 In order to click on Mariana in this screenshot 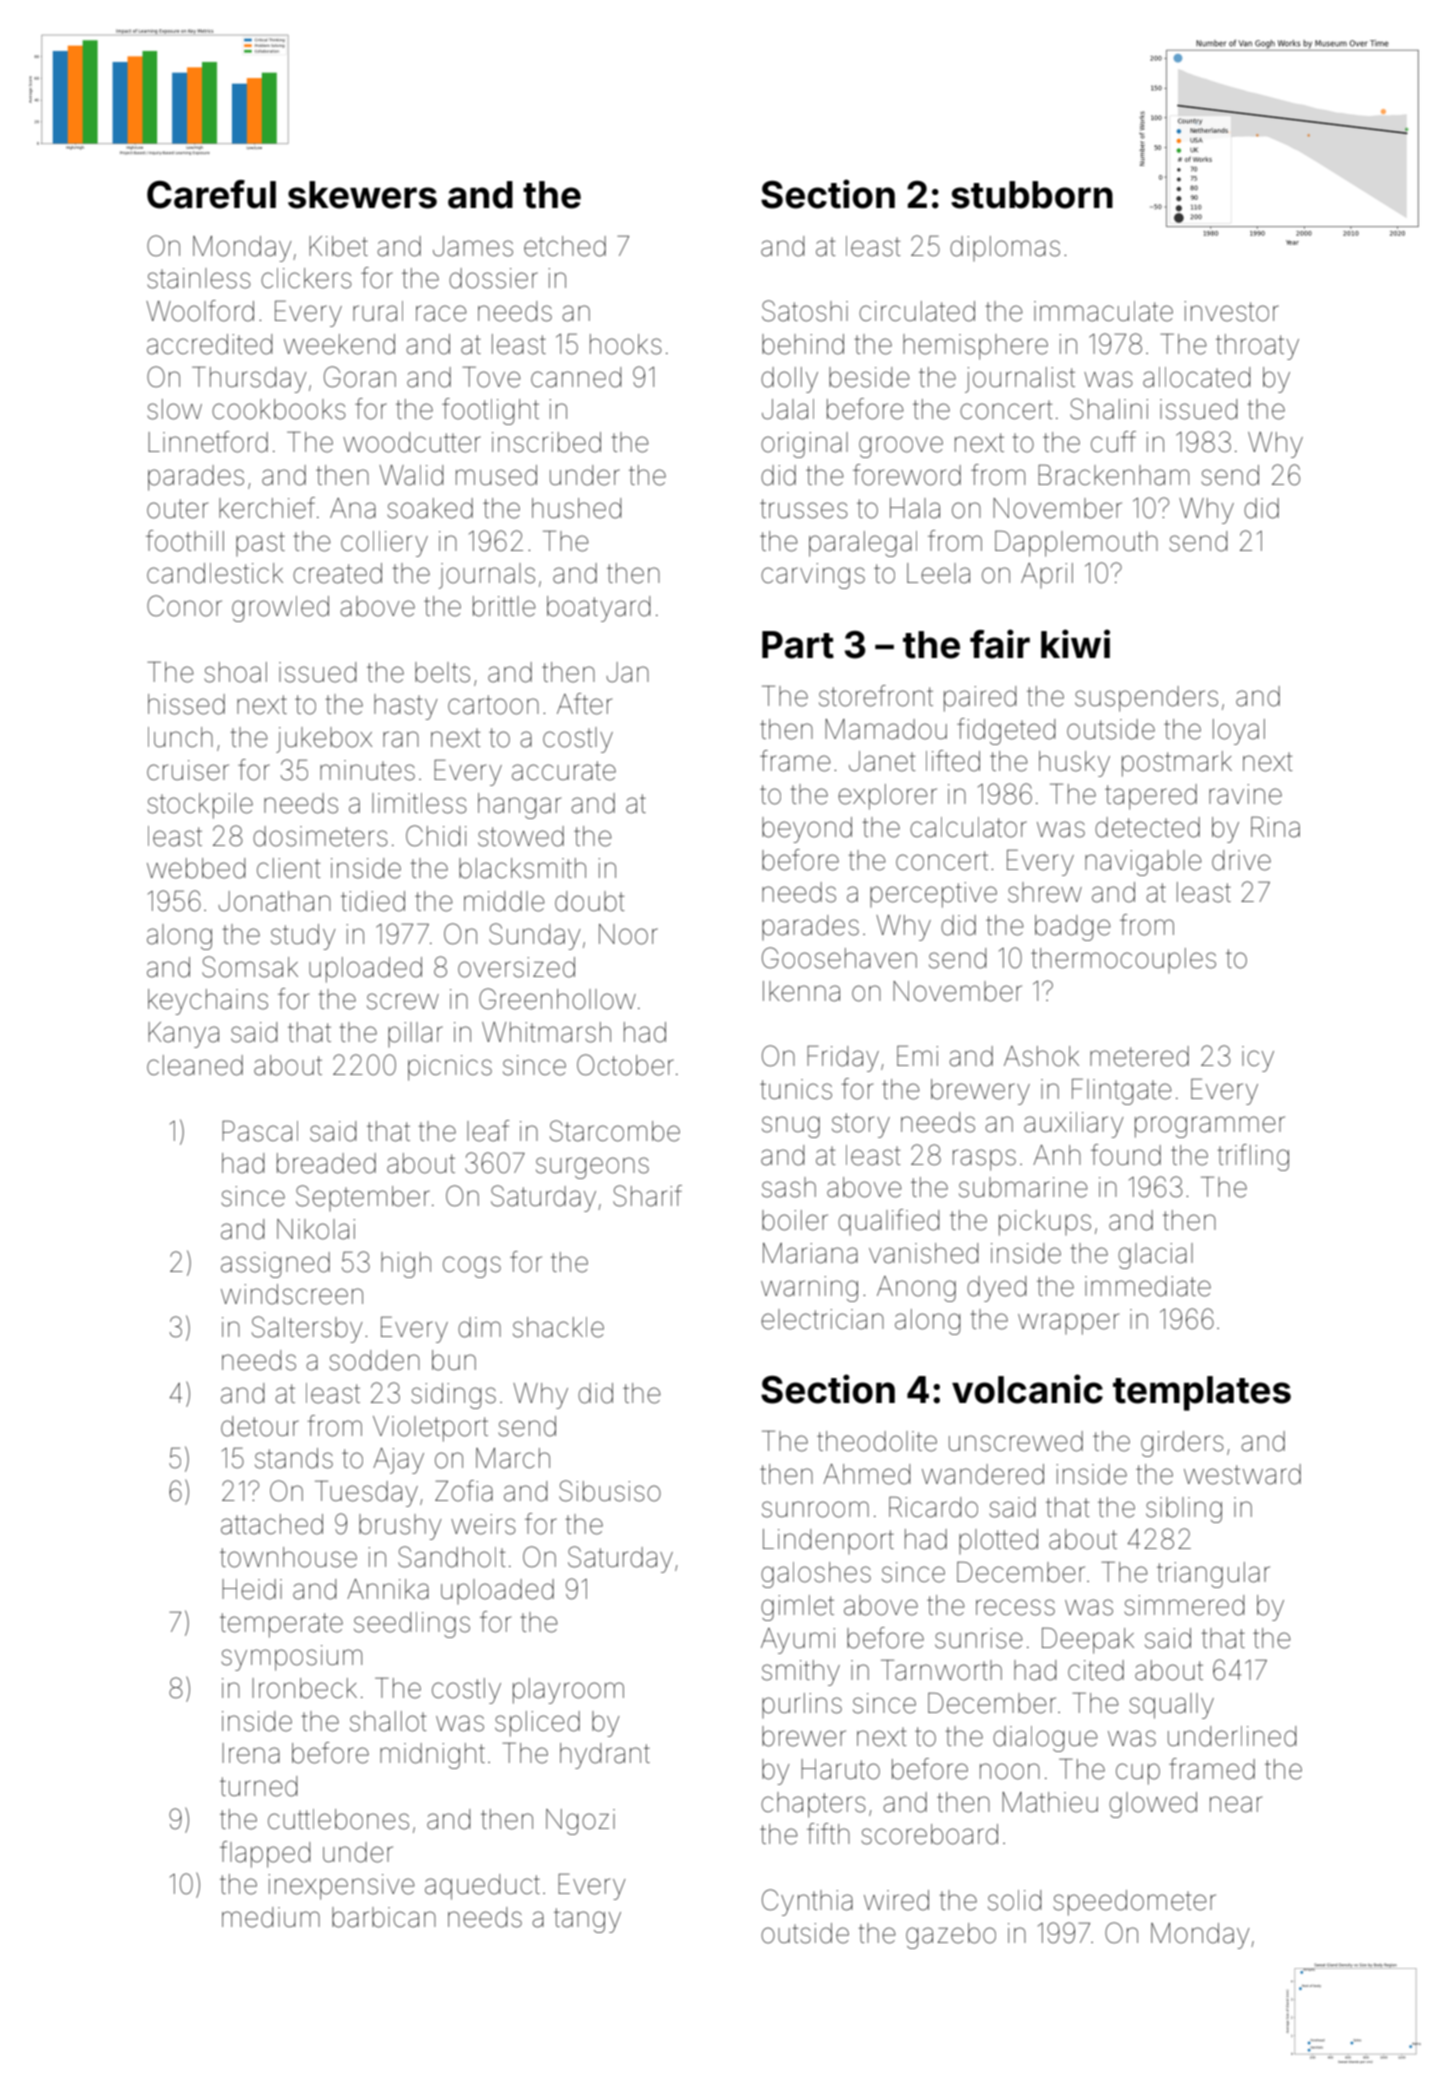, I will do `click(810, 1253)`.
